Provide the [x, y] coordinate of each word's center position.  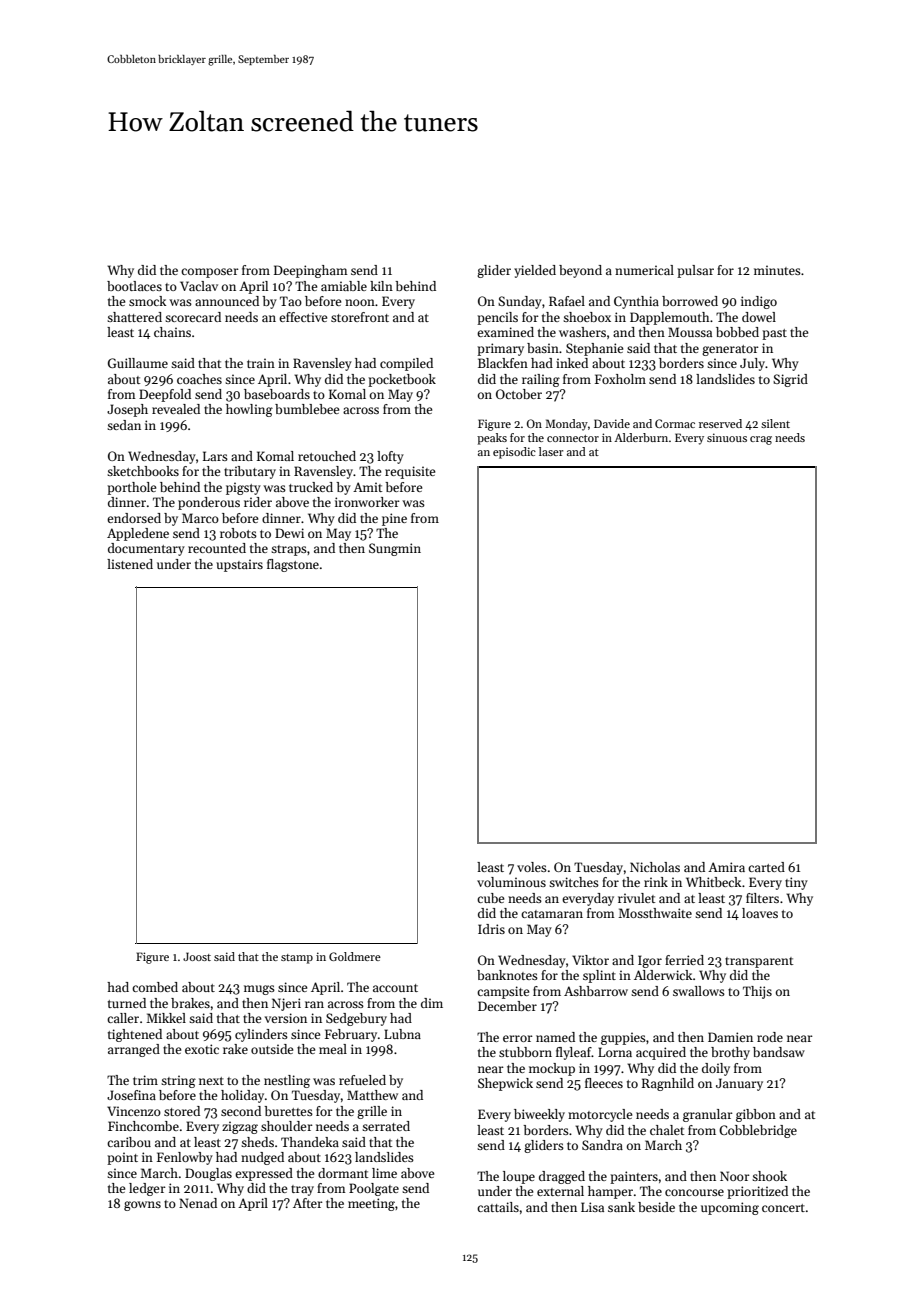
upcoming [730, 1208]
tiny [796, 883]
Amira [726, 867]
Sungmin [395, 549]
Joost [197, 956]
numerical [644, 270]
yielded [535, 271]
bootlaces [134, 286]
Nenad [198, 1203]
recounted [217, 548]
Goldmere [355, 956]
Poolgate [374, 1189]
